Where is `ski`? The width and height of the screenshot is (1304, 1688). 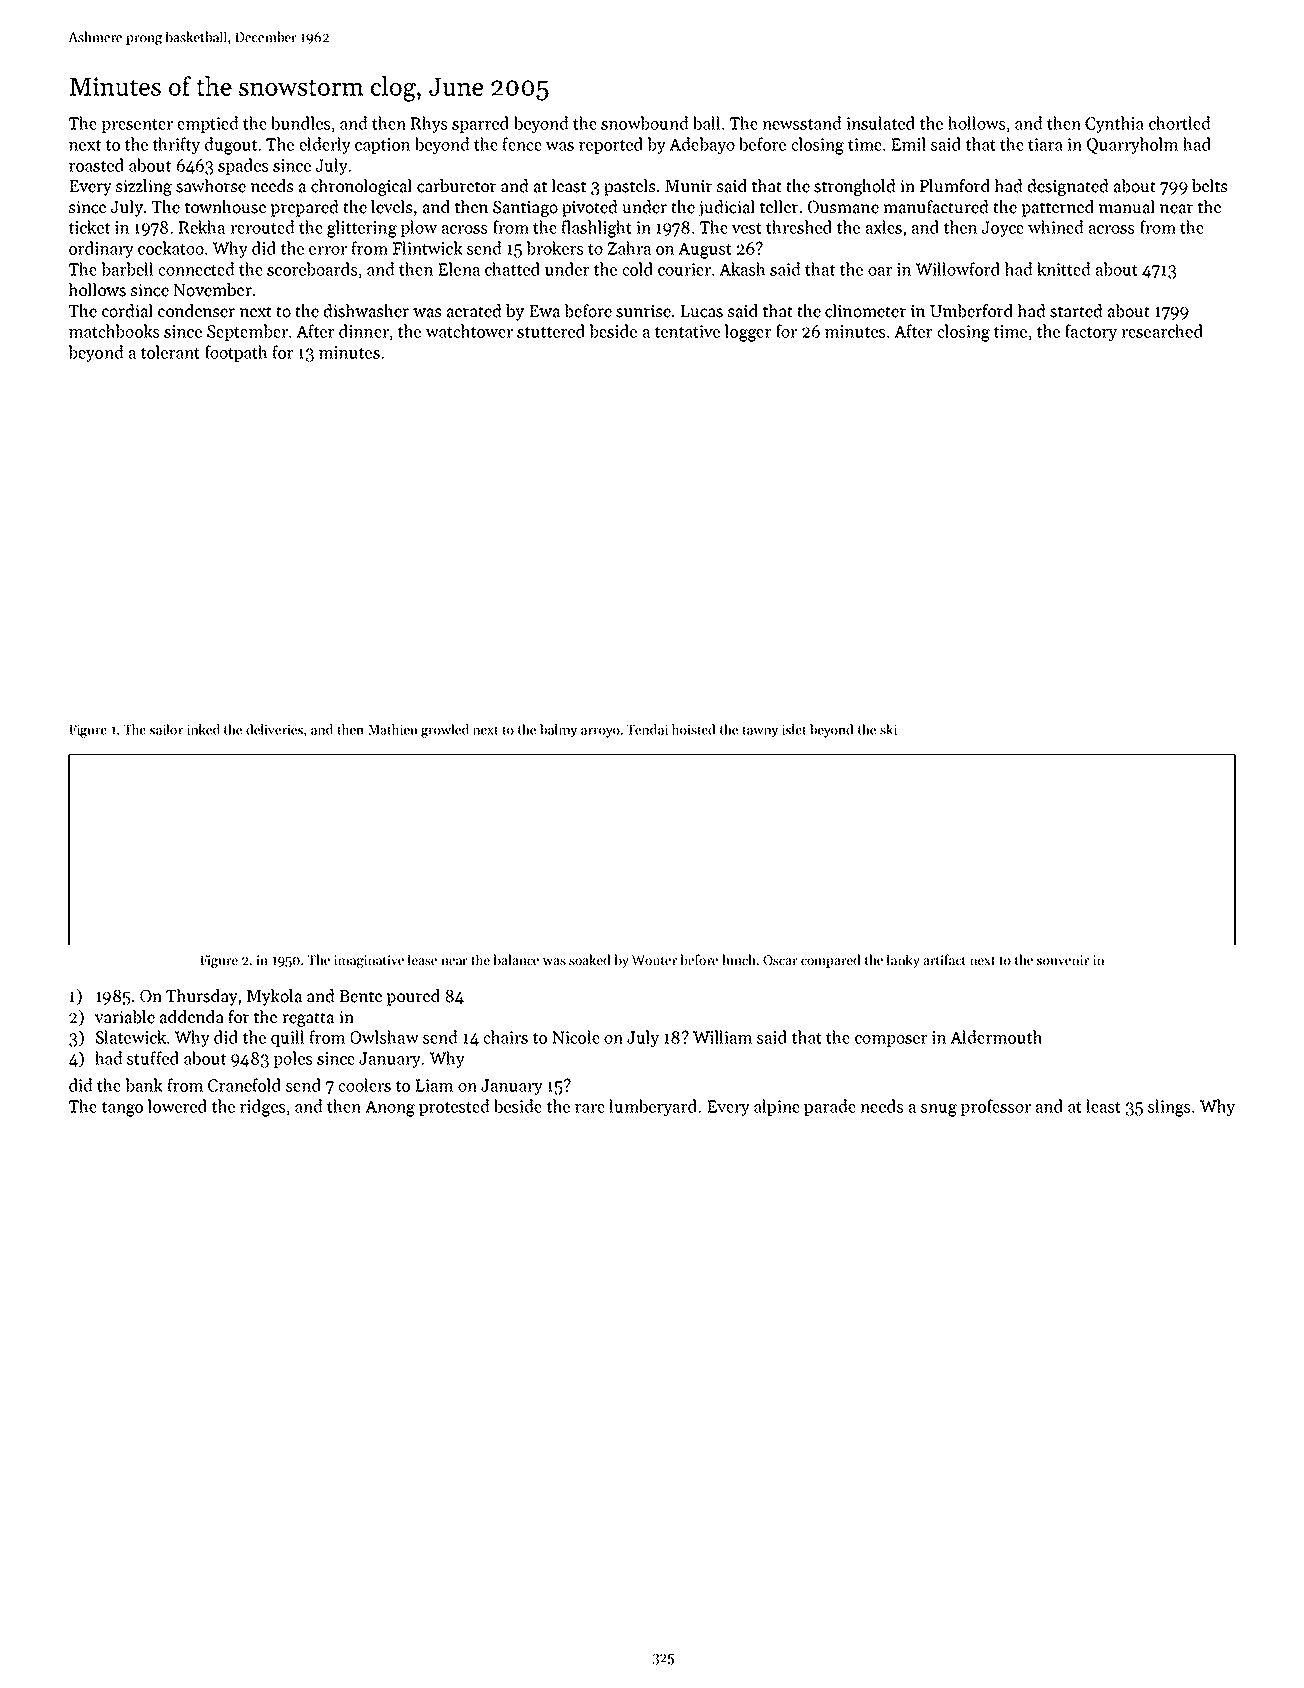
ski is located at coordinates (888, 729).
